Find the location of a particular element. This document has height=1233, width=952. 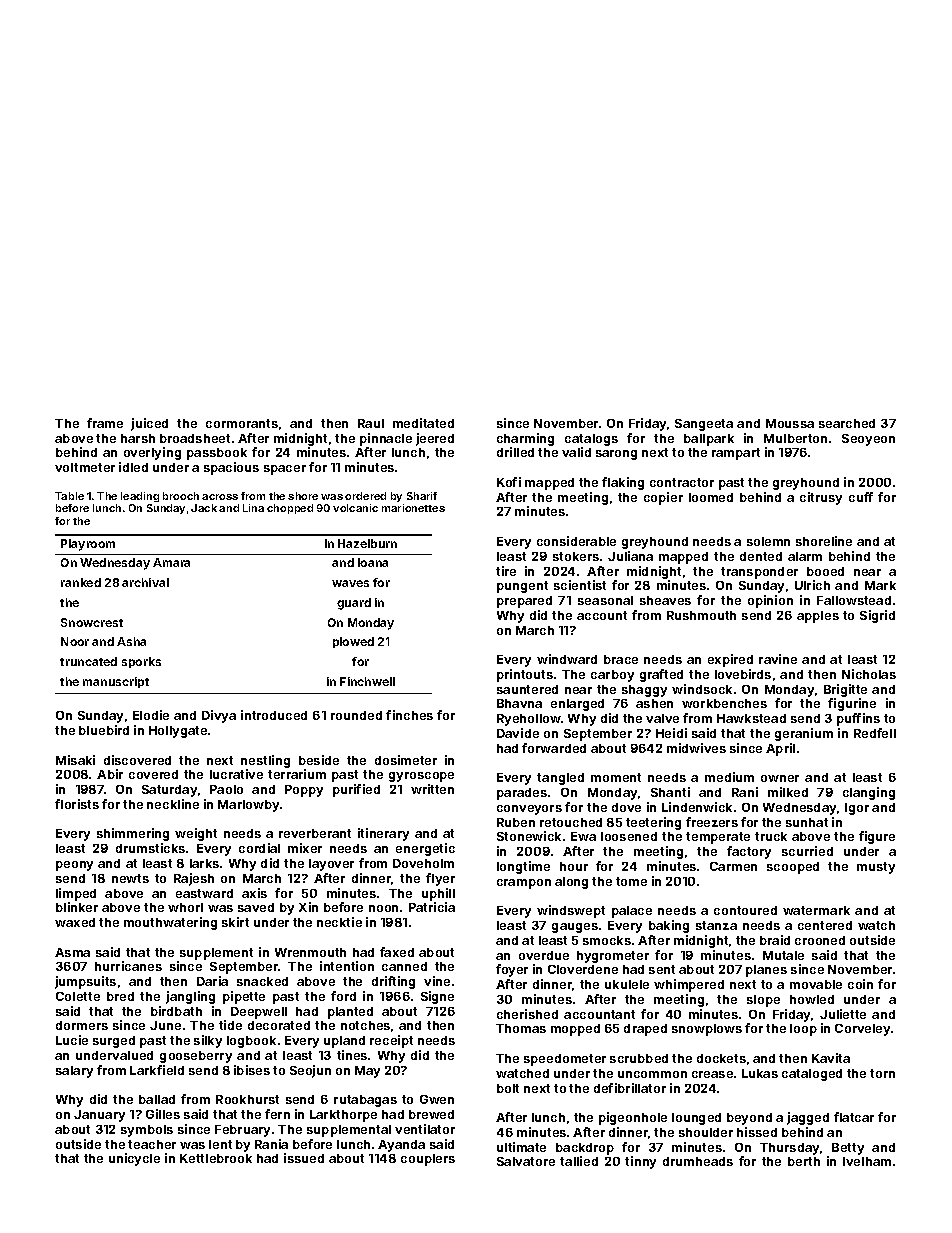

cormorants is located at coordinates (242, 423).
